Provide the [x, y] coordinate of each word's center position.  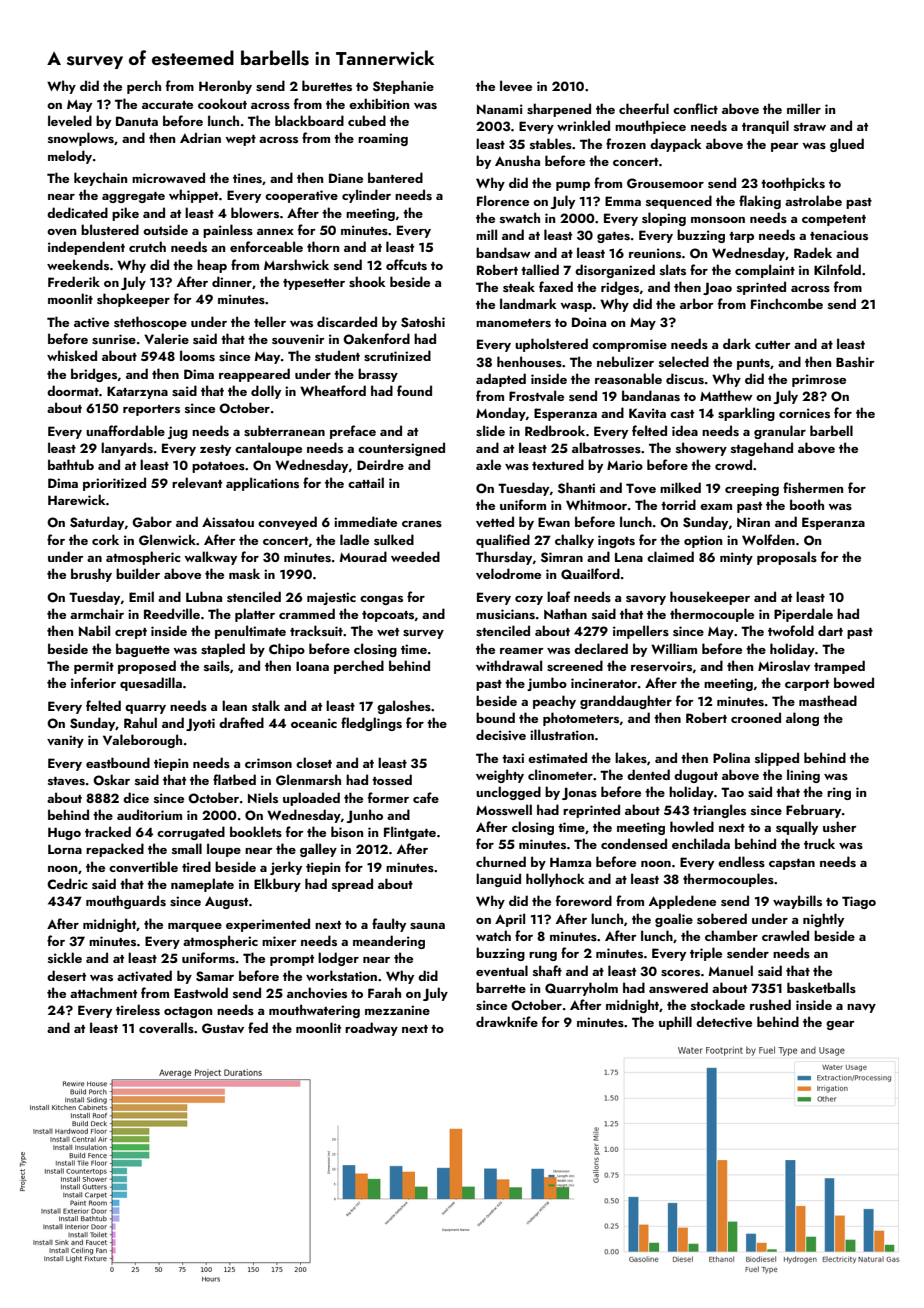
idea [685, 430]
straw [810, 127]
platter [255, 615]
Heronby [225, 87]
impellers [641, 632]
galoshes [404, 707]
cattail [366, 482]
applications [262, 484]
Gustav [223, 1028]
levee [516, 85]
